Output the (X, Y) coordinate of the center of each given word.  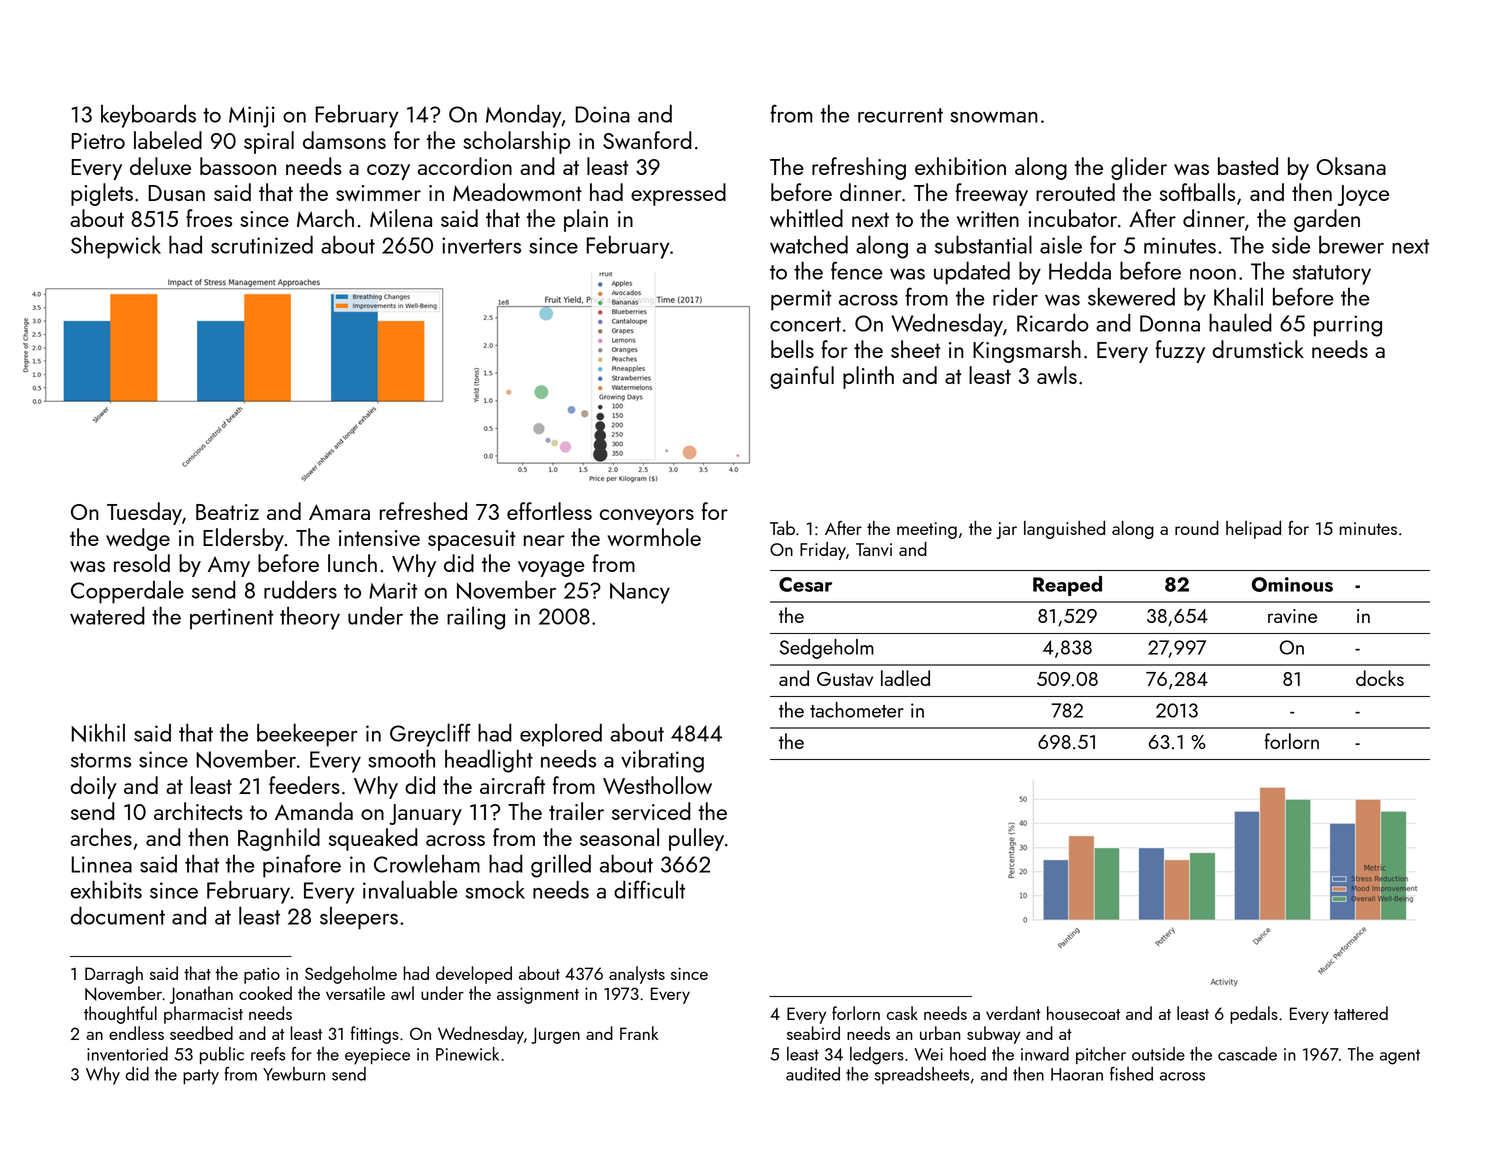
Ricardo (1053, 322)
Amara (339, 512)
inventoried (127, 1054)
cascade (1247, 1054)
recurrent (900, 115)
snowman (994, 117)
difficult (649, 889)
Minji (252, 117)
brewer (1351, 245)
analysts (637, 975)
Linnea (101, 864)
